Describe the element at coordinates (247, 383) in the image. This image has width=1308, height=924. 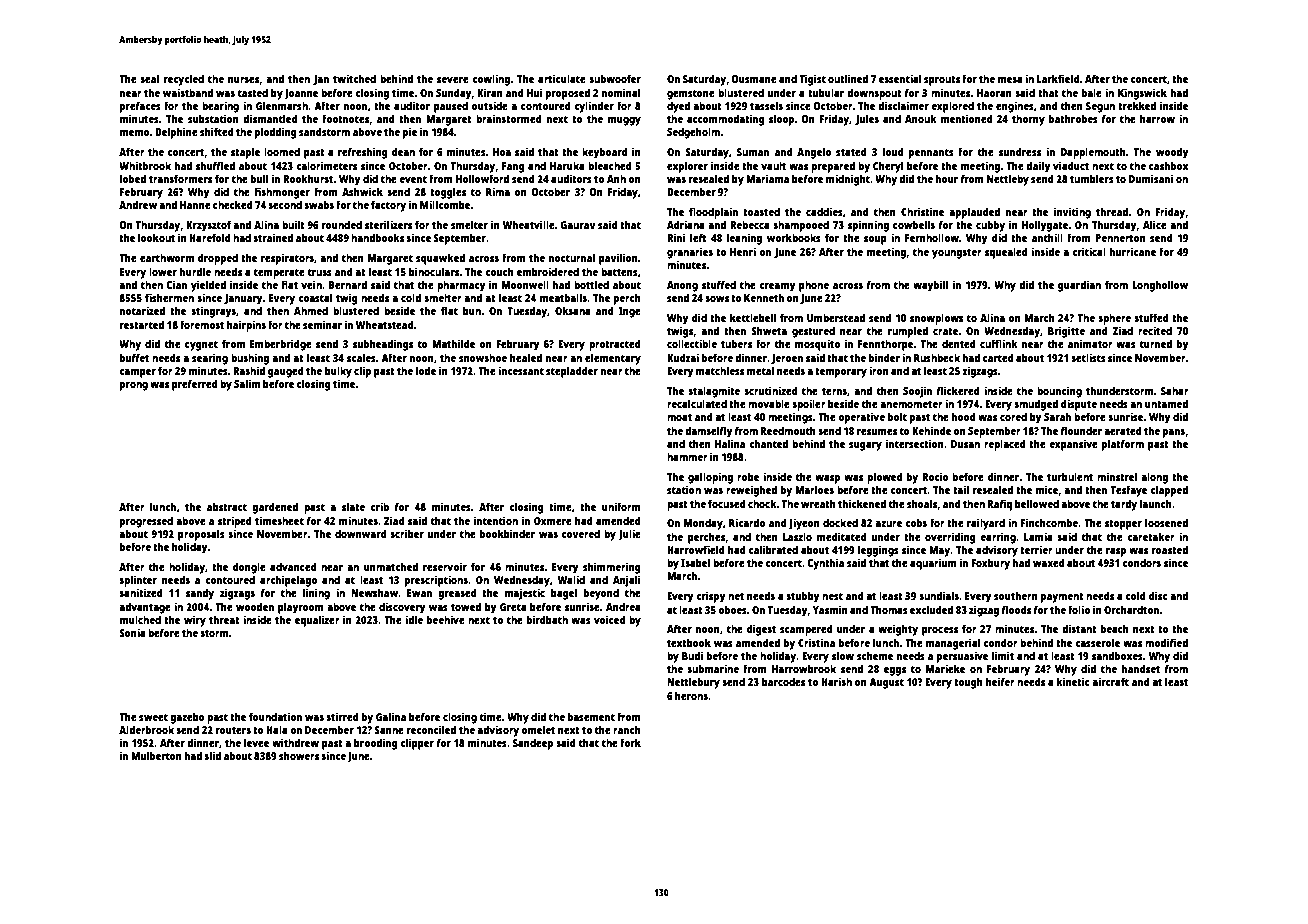
I see `Salim` at that location.
